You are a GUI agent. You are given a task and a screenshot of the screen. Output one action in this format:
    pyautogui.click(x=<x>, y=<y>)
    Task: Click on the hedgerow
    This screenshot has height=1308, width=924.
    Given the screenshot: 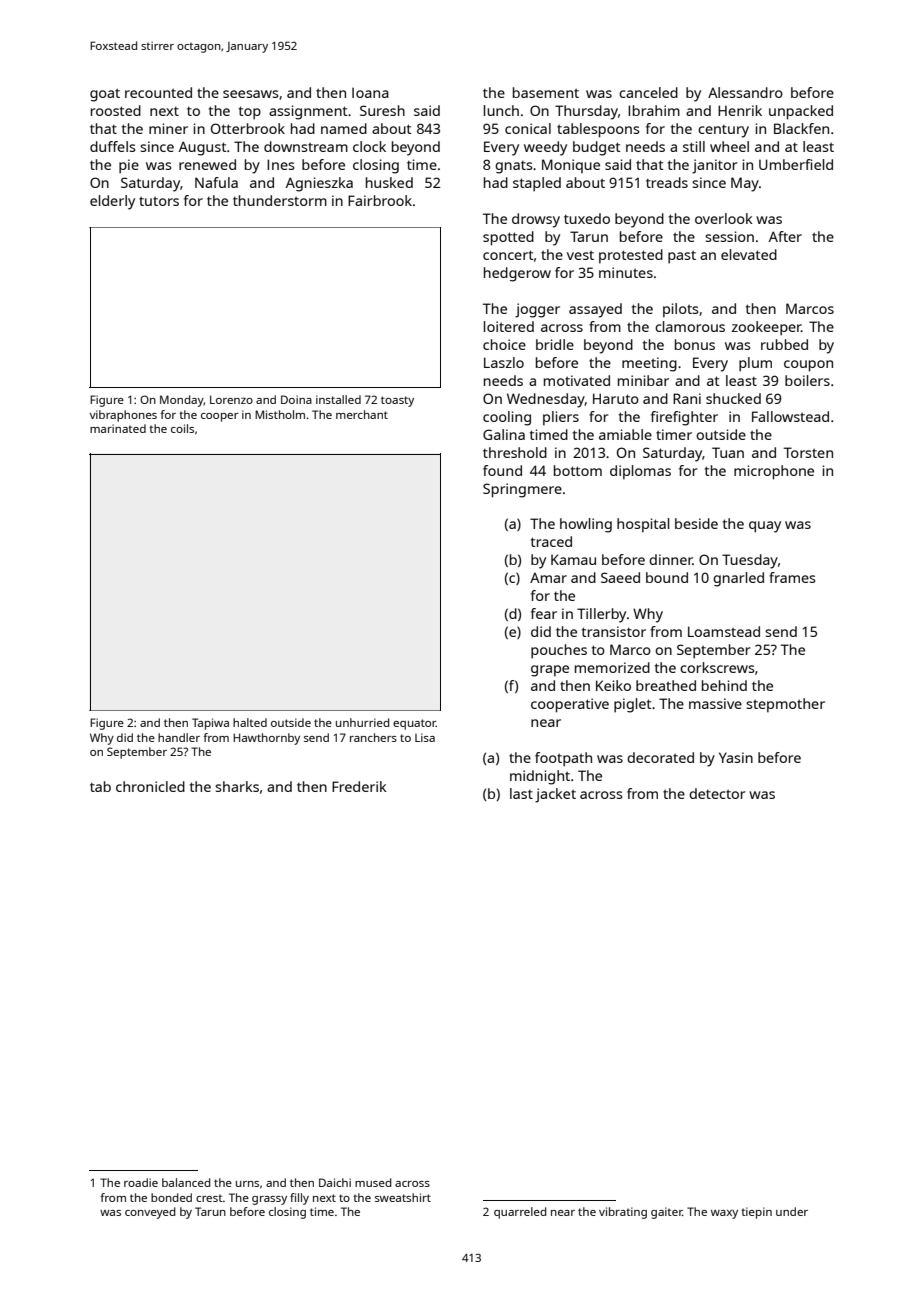 What is the action you would take?
    pyautogui.click(x=517, y=274)
